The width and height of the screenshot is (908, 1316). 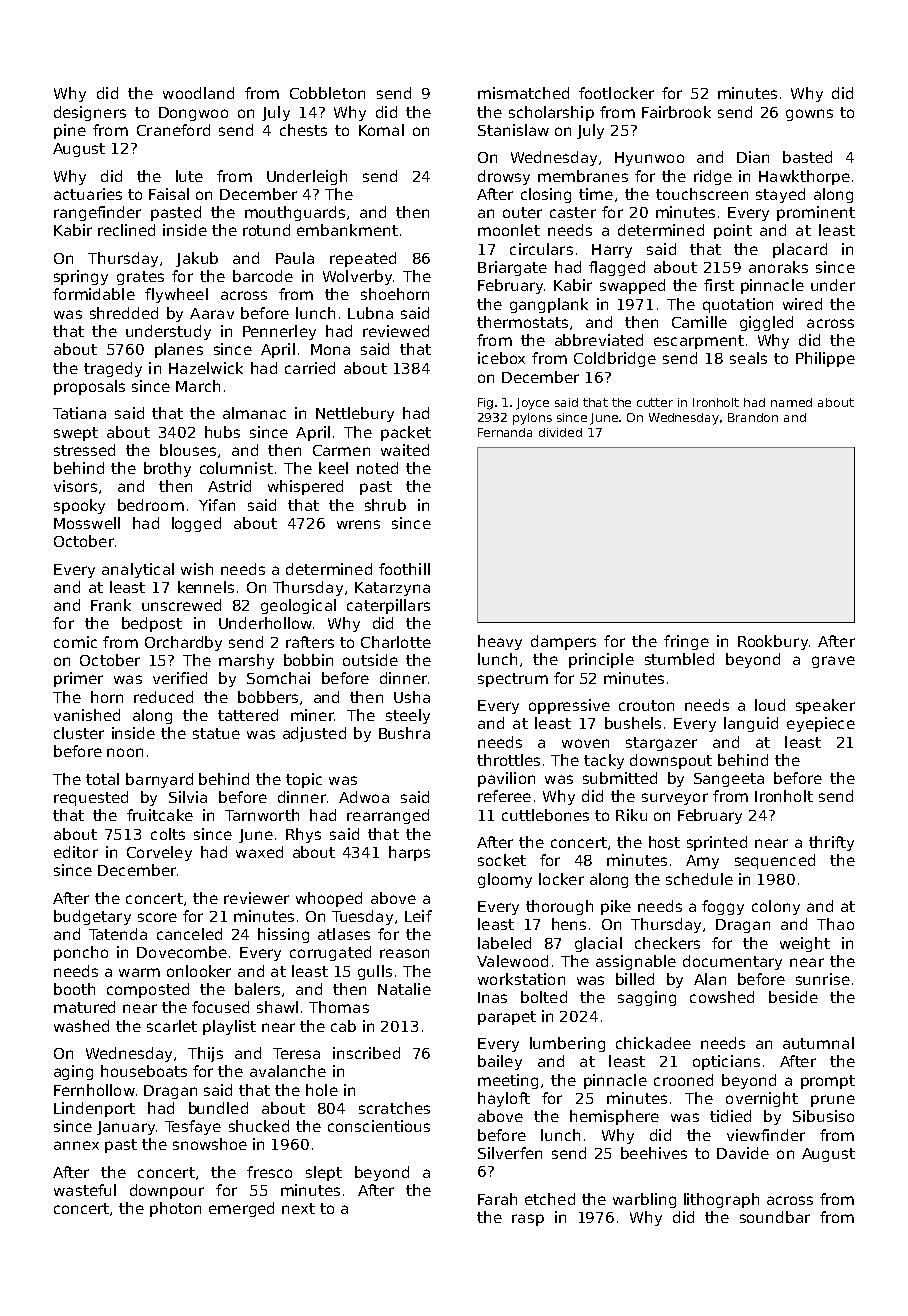 I want to click on topic, so click(x=304, y=780).
